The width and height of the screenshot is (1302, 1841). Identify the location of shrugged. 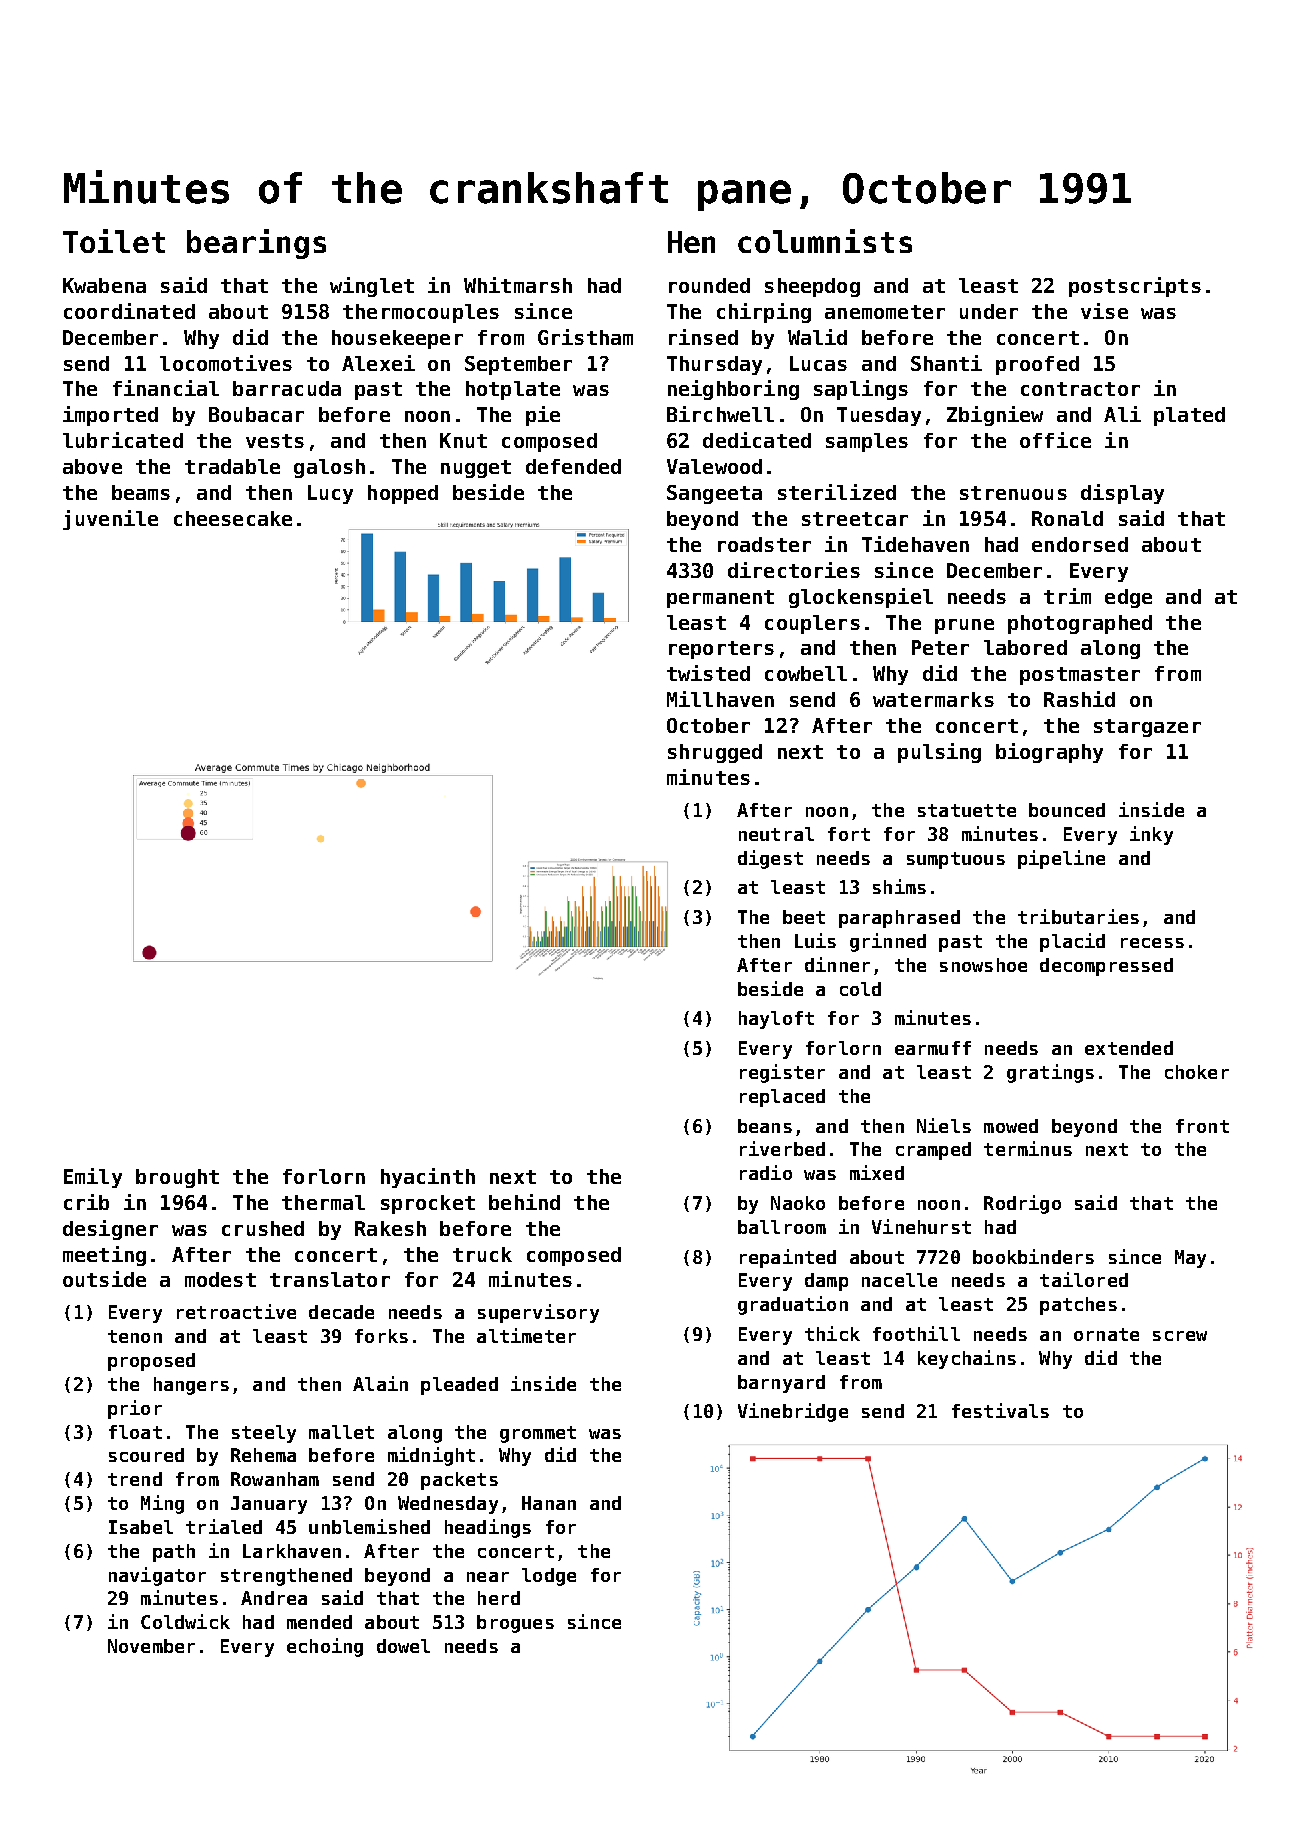
(715, 753).
